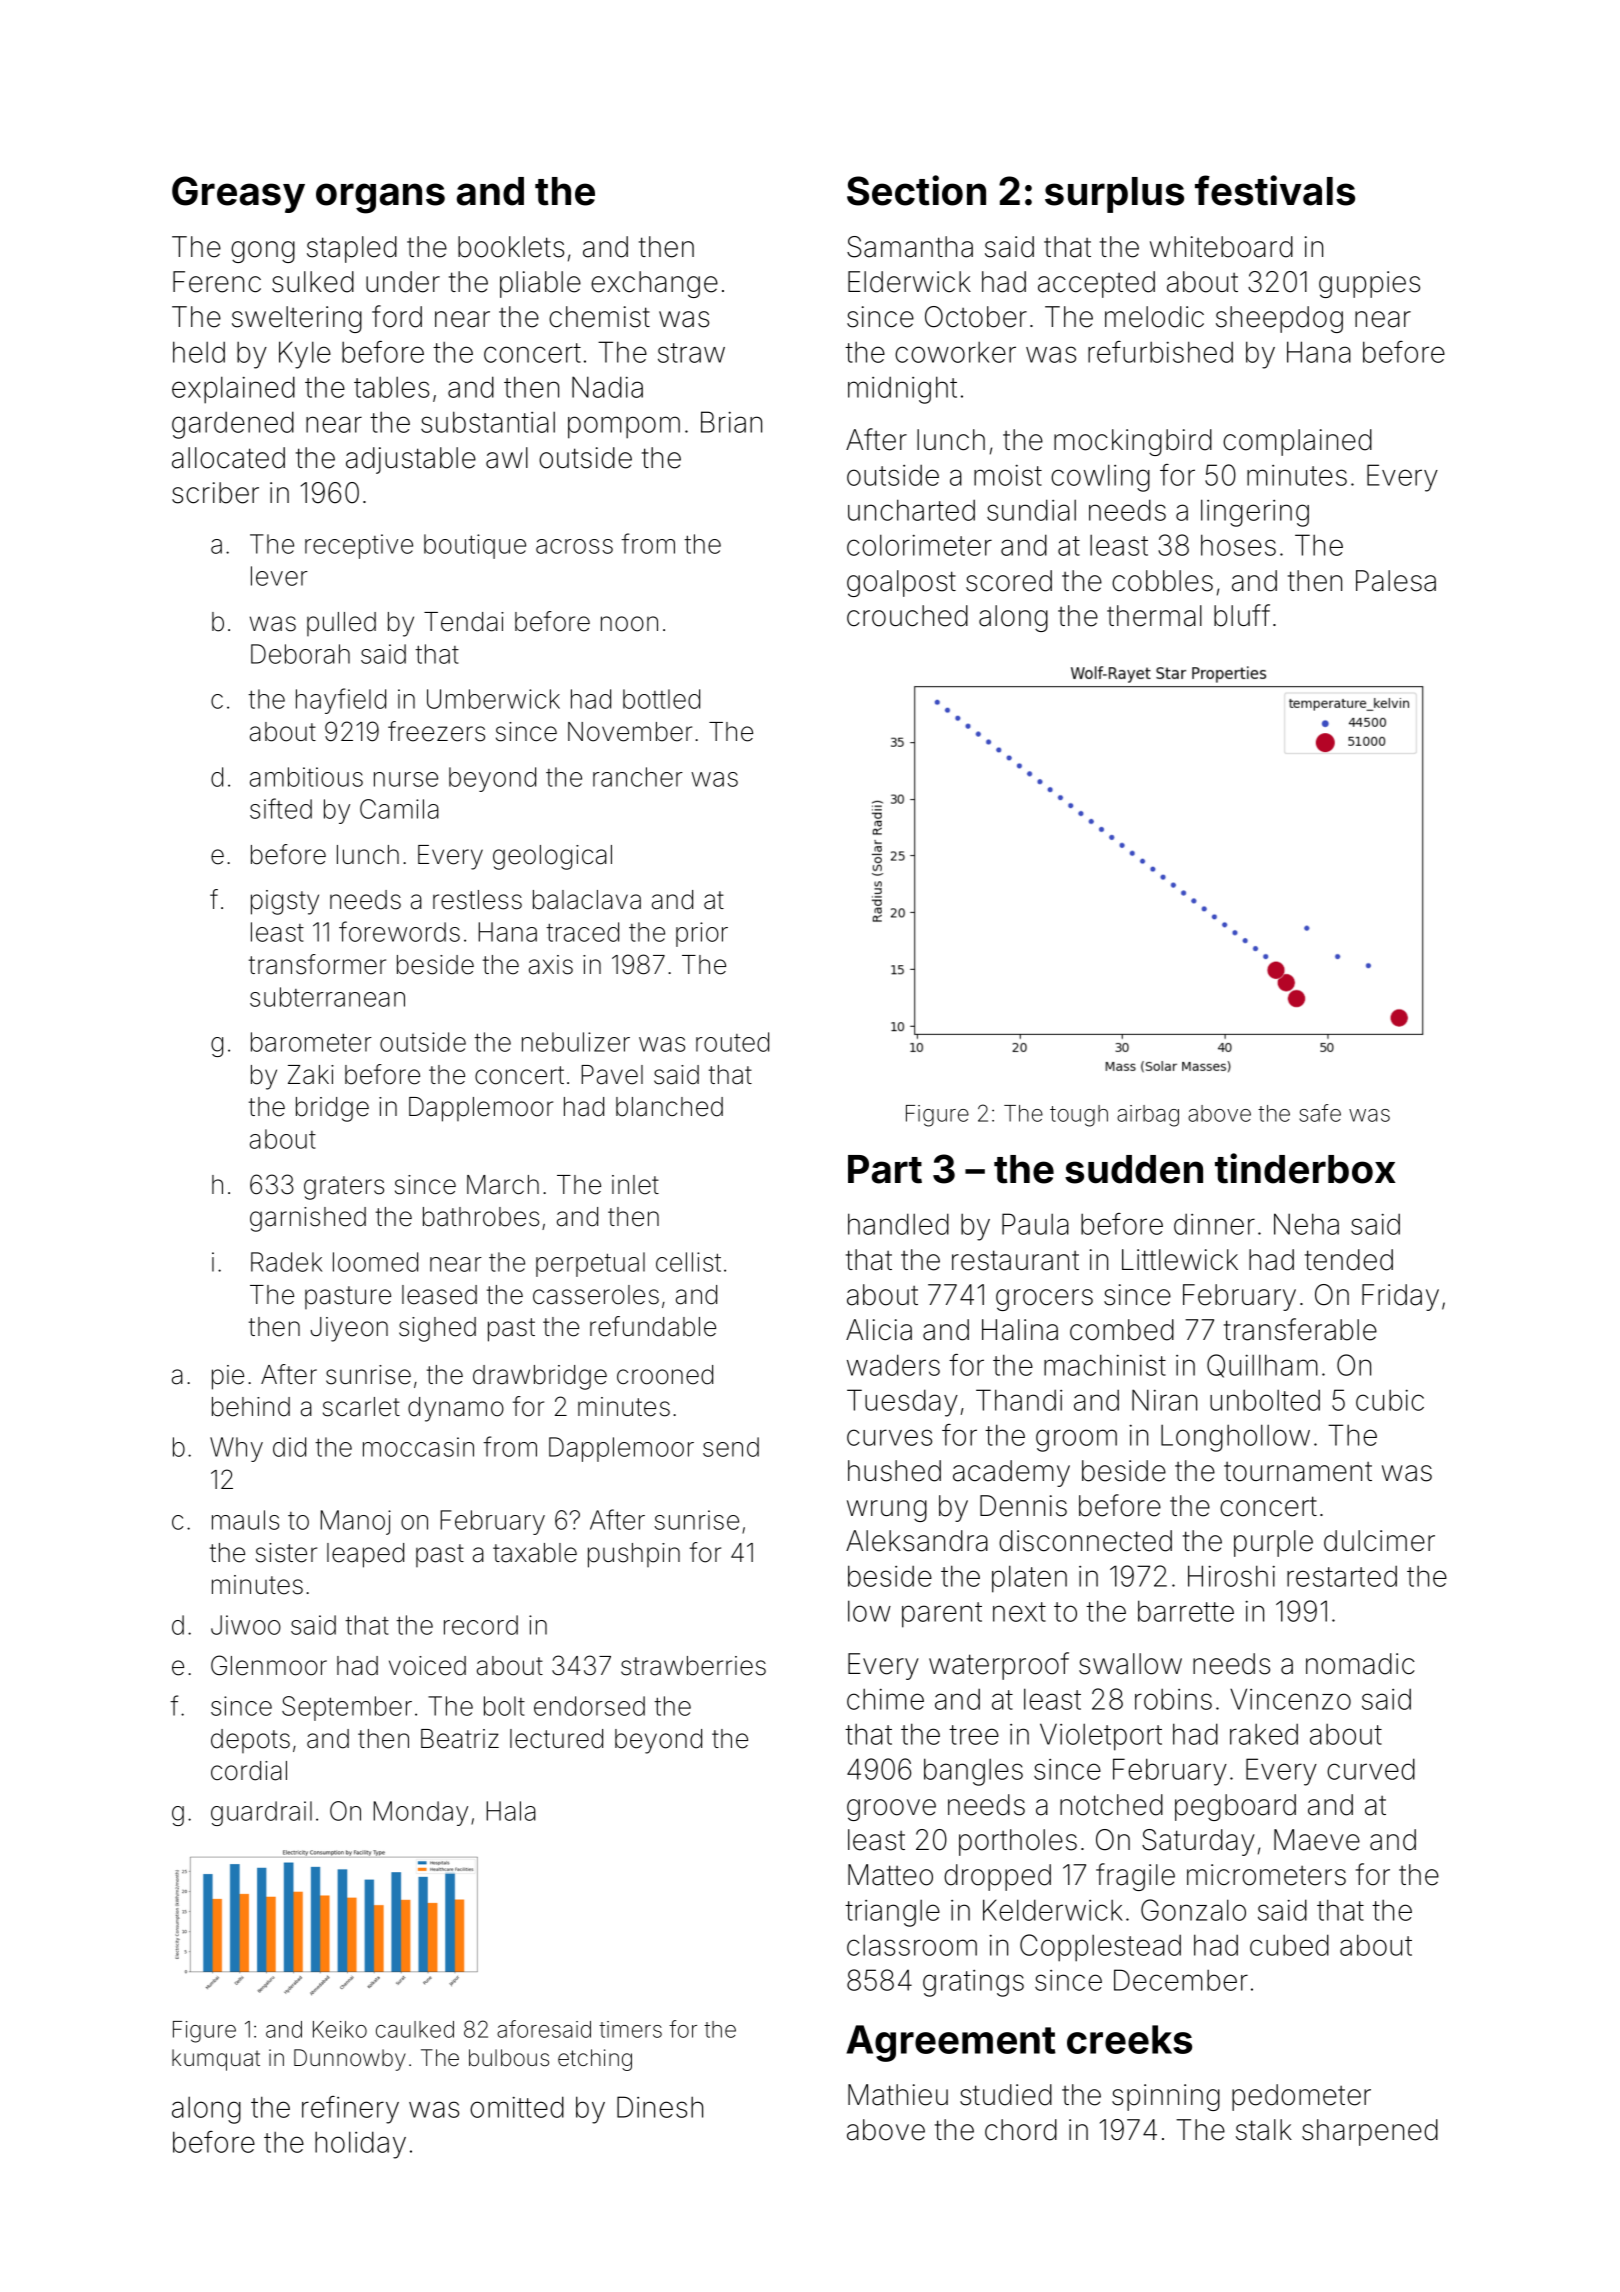  I want to click on Section, so click(916, 190).
